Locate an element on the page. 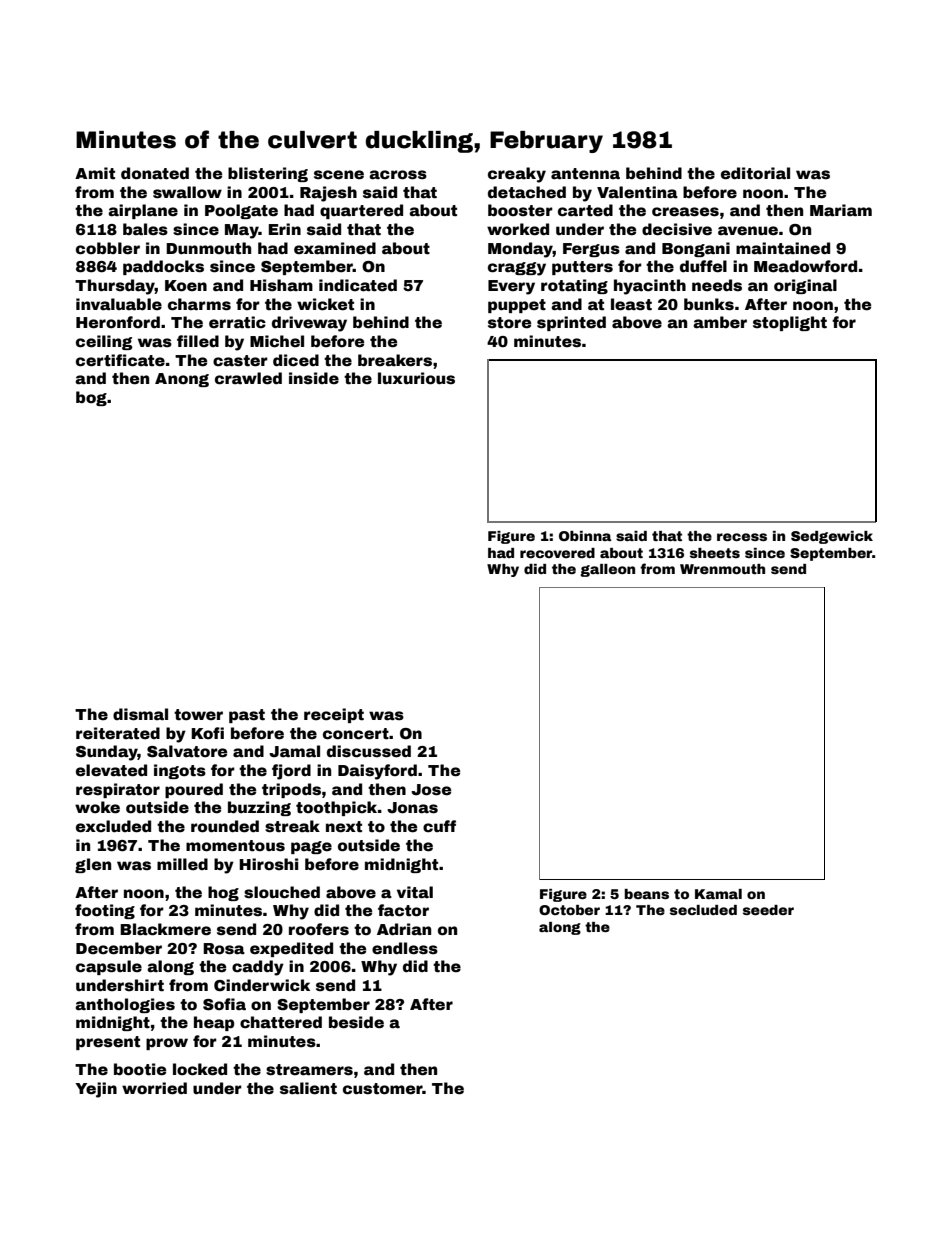  amber is located at coordinates (720, 322).
